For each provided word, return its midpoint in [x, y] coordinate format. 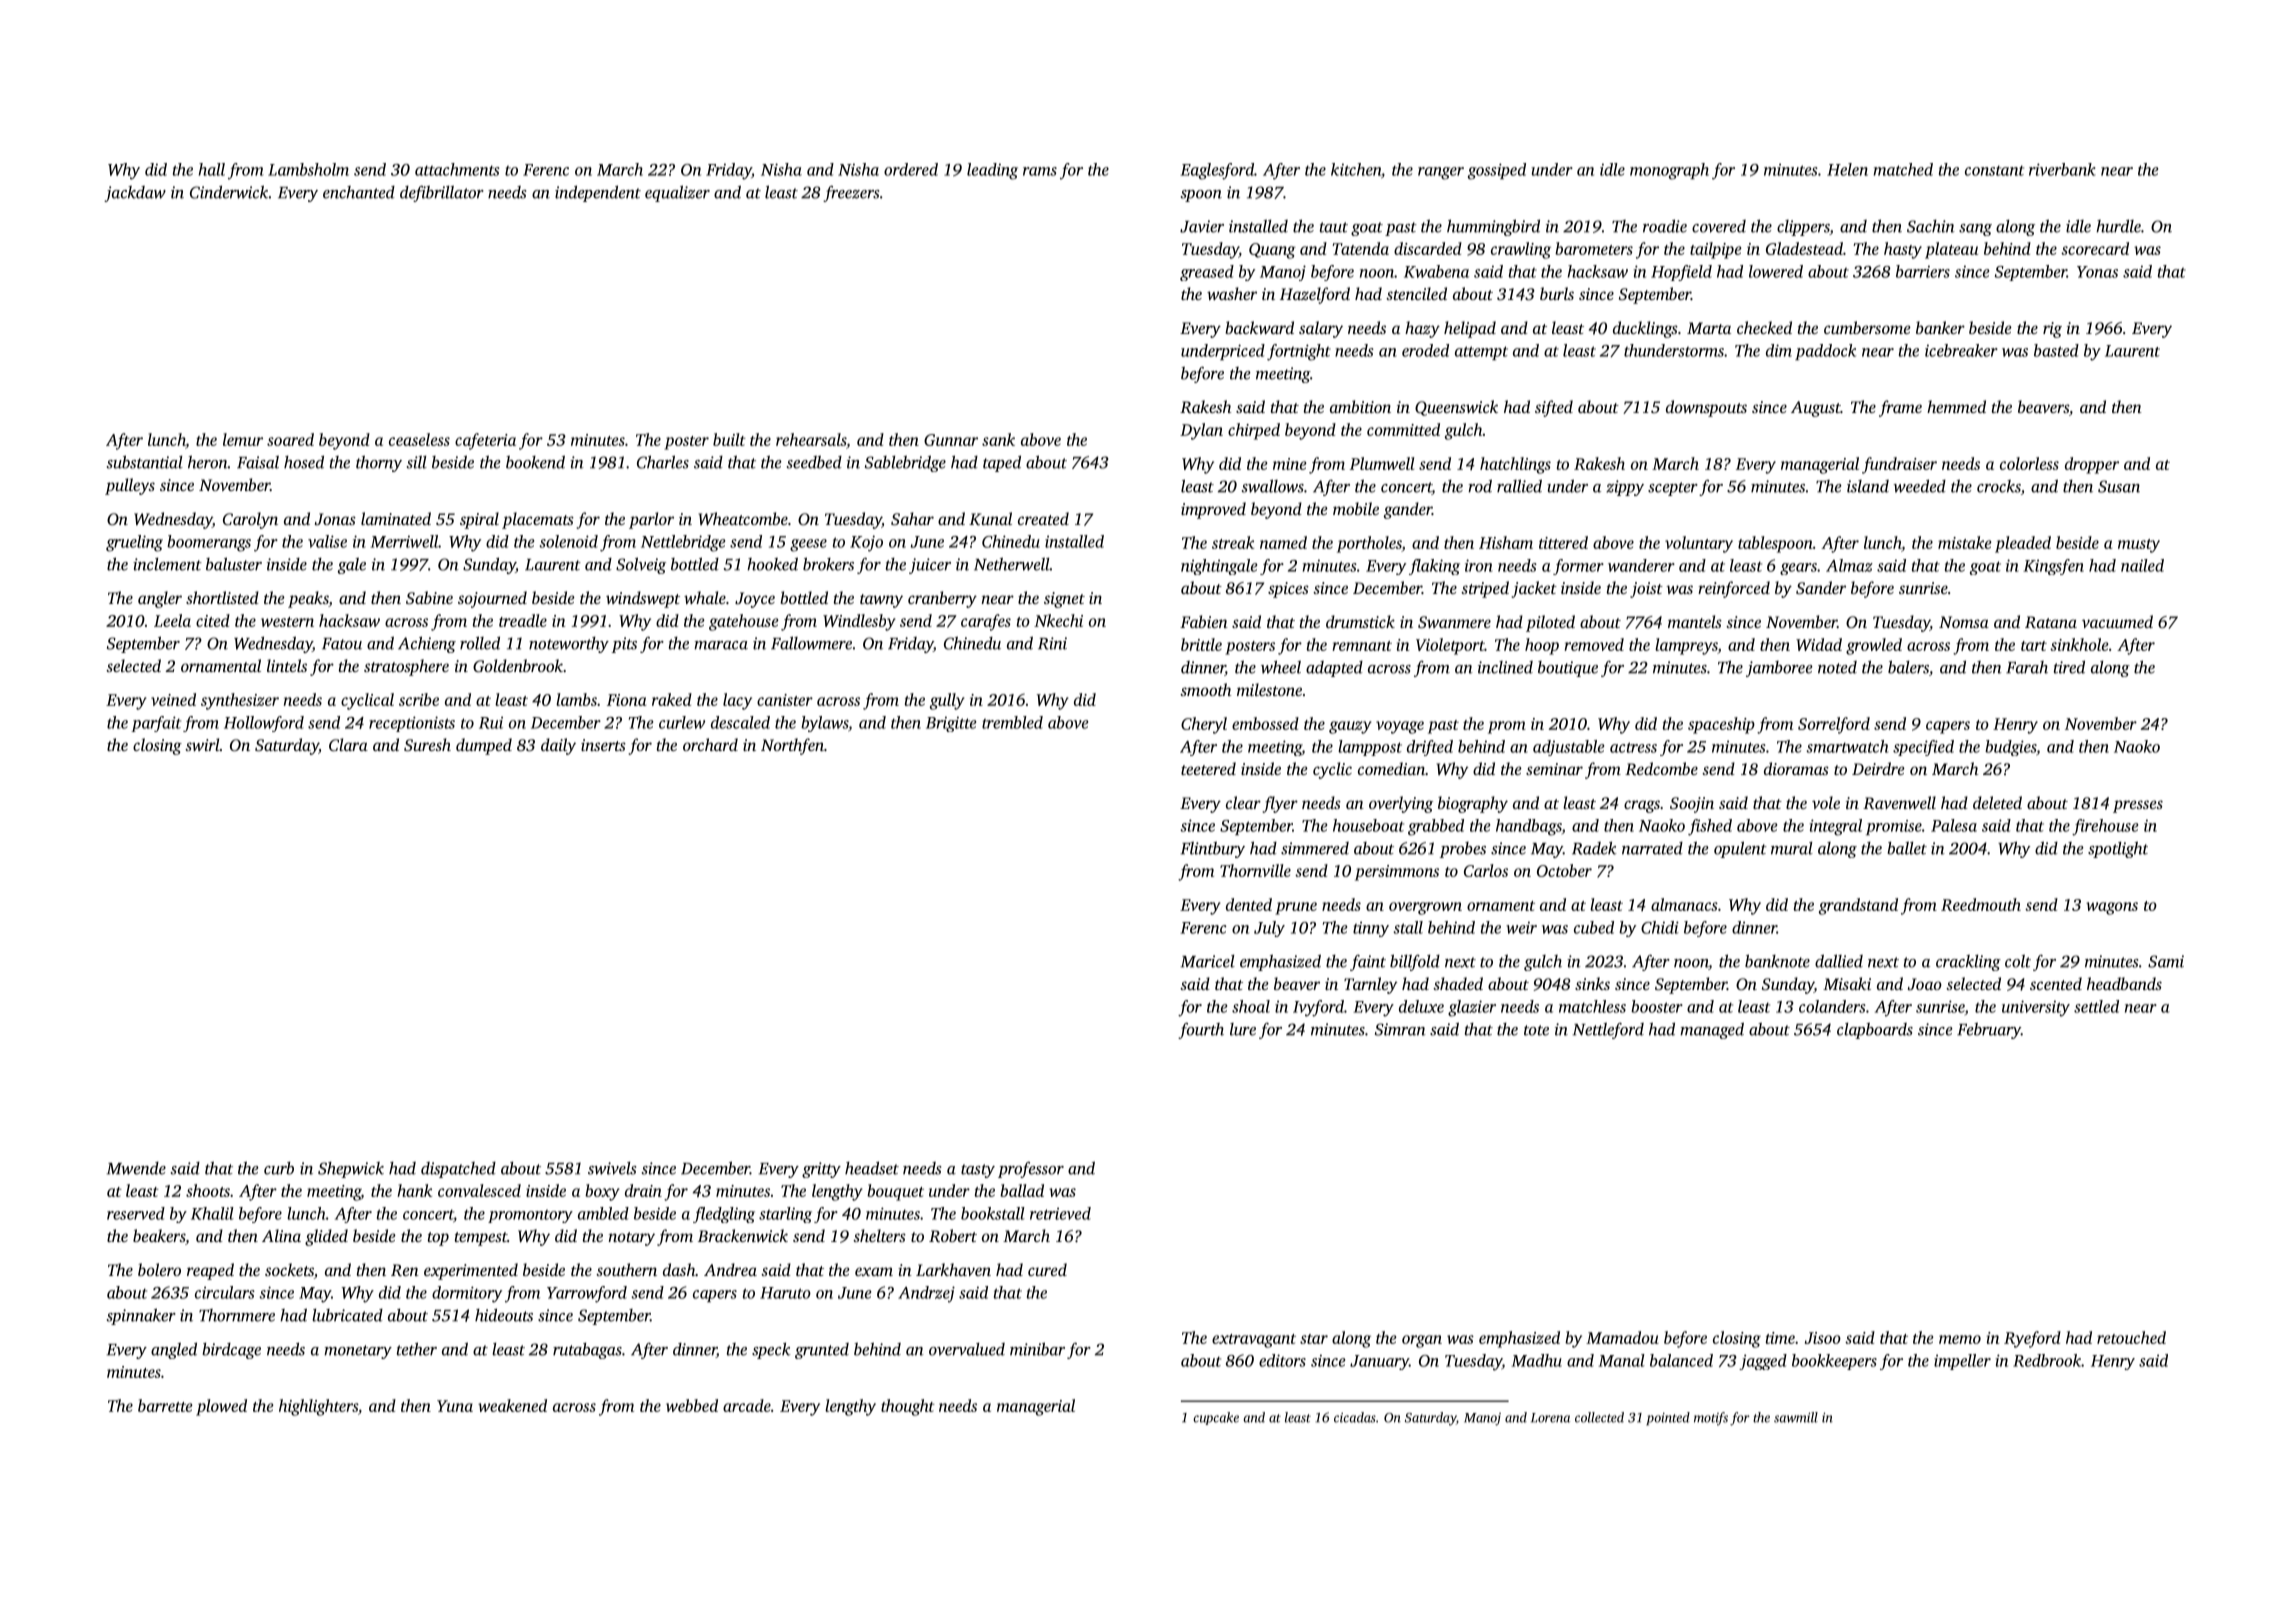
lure [1243, 1029]
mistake [1964, 542]
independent [598, 193]
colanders [1832, 1006]
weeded [1919, 486]
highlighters [318, 1407]
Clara [348, 745]
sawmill [1796, 1417]
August [1816, 409]
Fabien [1204, 621]
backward [1259, 327]
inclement [167, 564]
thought [908, 1407]
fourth [1201, 1031]
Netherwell [1012, 564]
